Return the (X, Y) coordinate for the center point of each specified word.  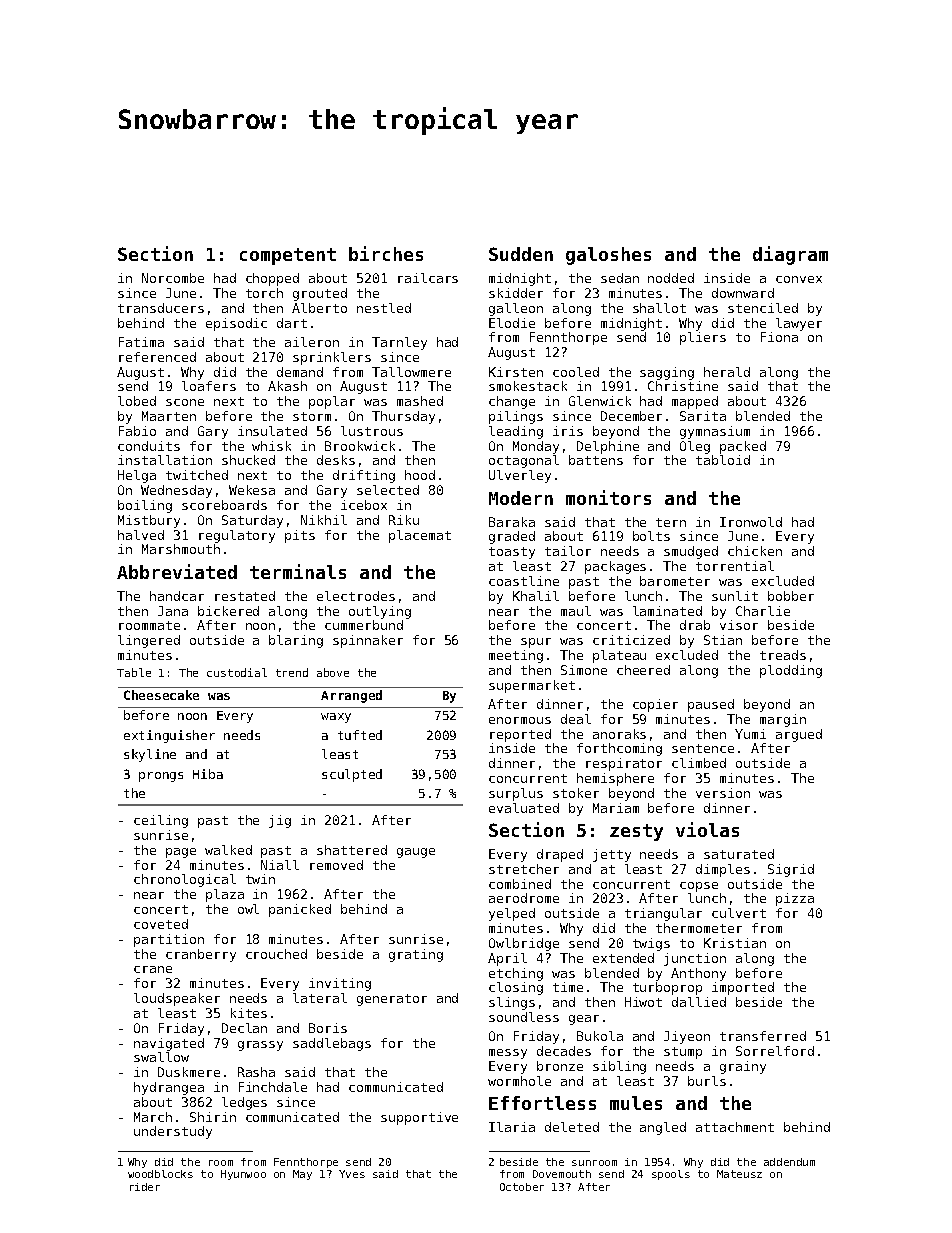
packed (743, 447)
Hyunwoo (243, 1175)
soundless (524, 1017)
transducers (161, 308)
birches (386, 253)
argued (799, 735)
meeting (516, 656)
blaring (296, 641)
